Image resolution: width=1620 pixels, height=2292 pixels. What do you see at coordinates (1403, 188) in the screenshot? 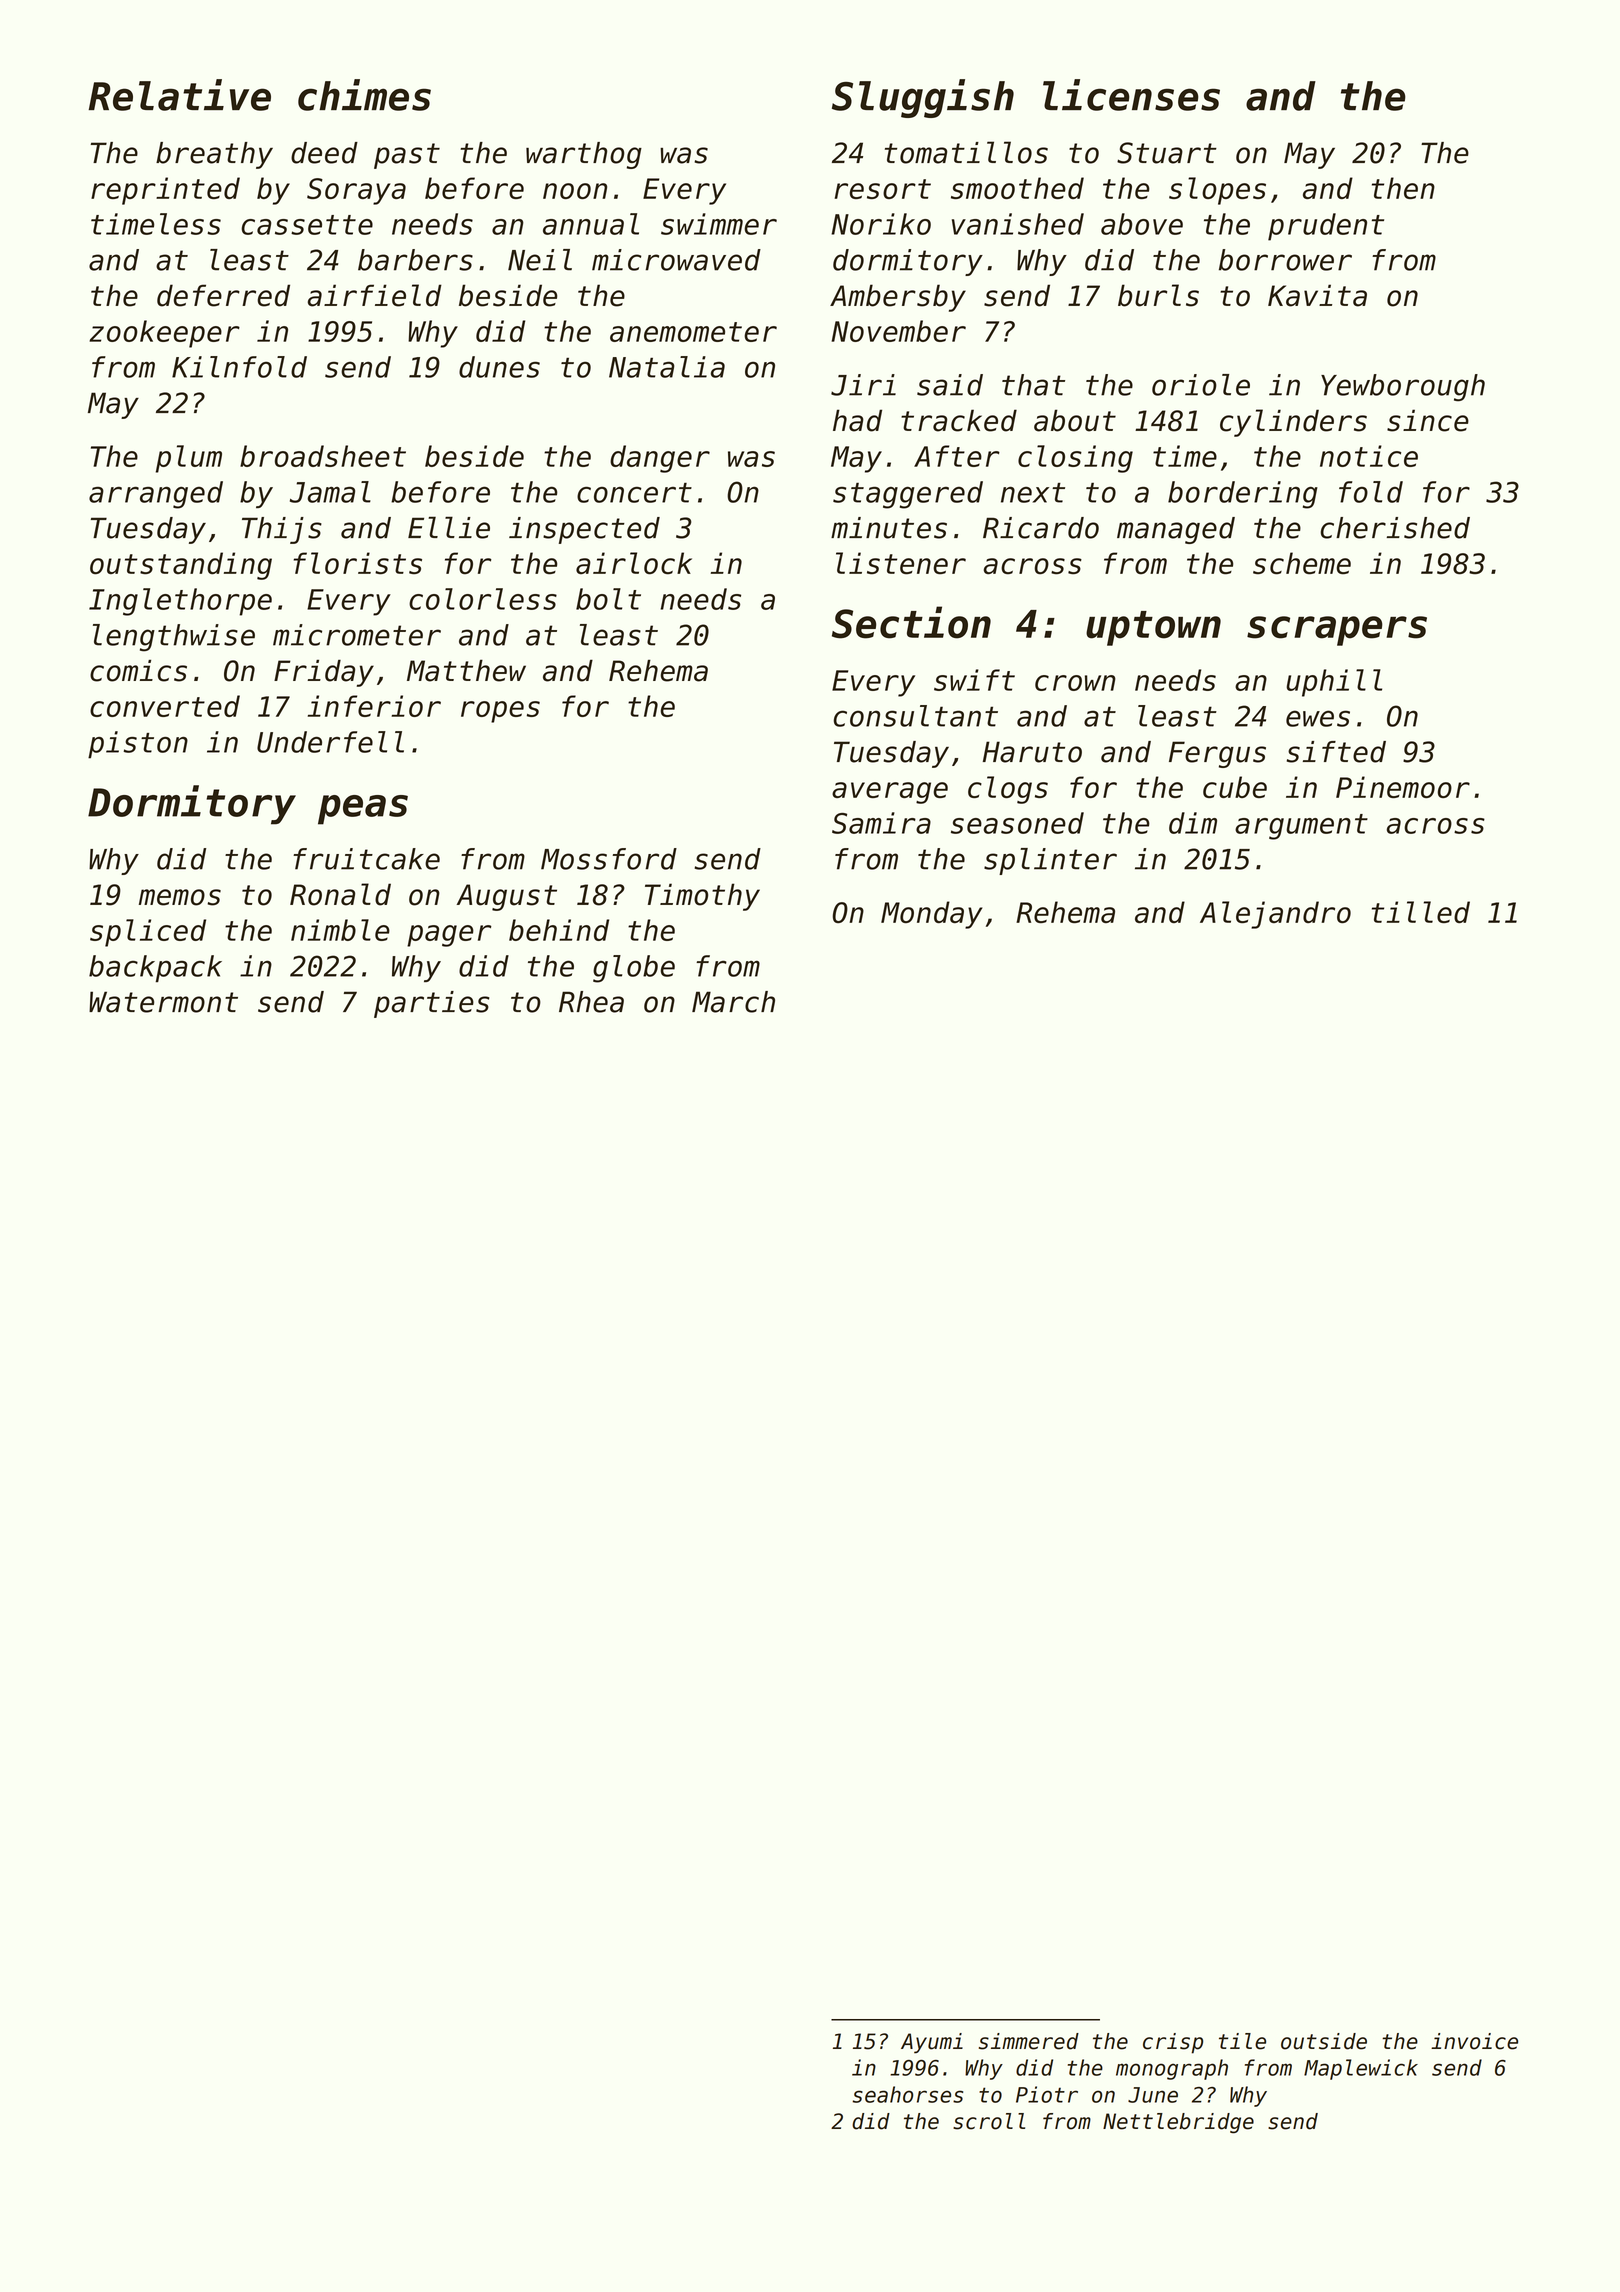
I see `then` at bounding box center [1403, 188].
